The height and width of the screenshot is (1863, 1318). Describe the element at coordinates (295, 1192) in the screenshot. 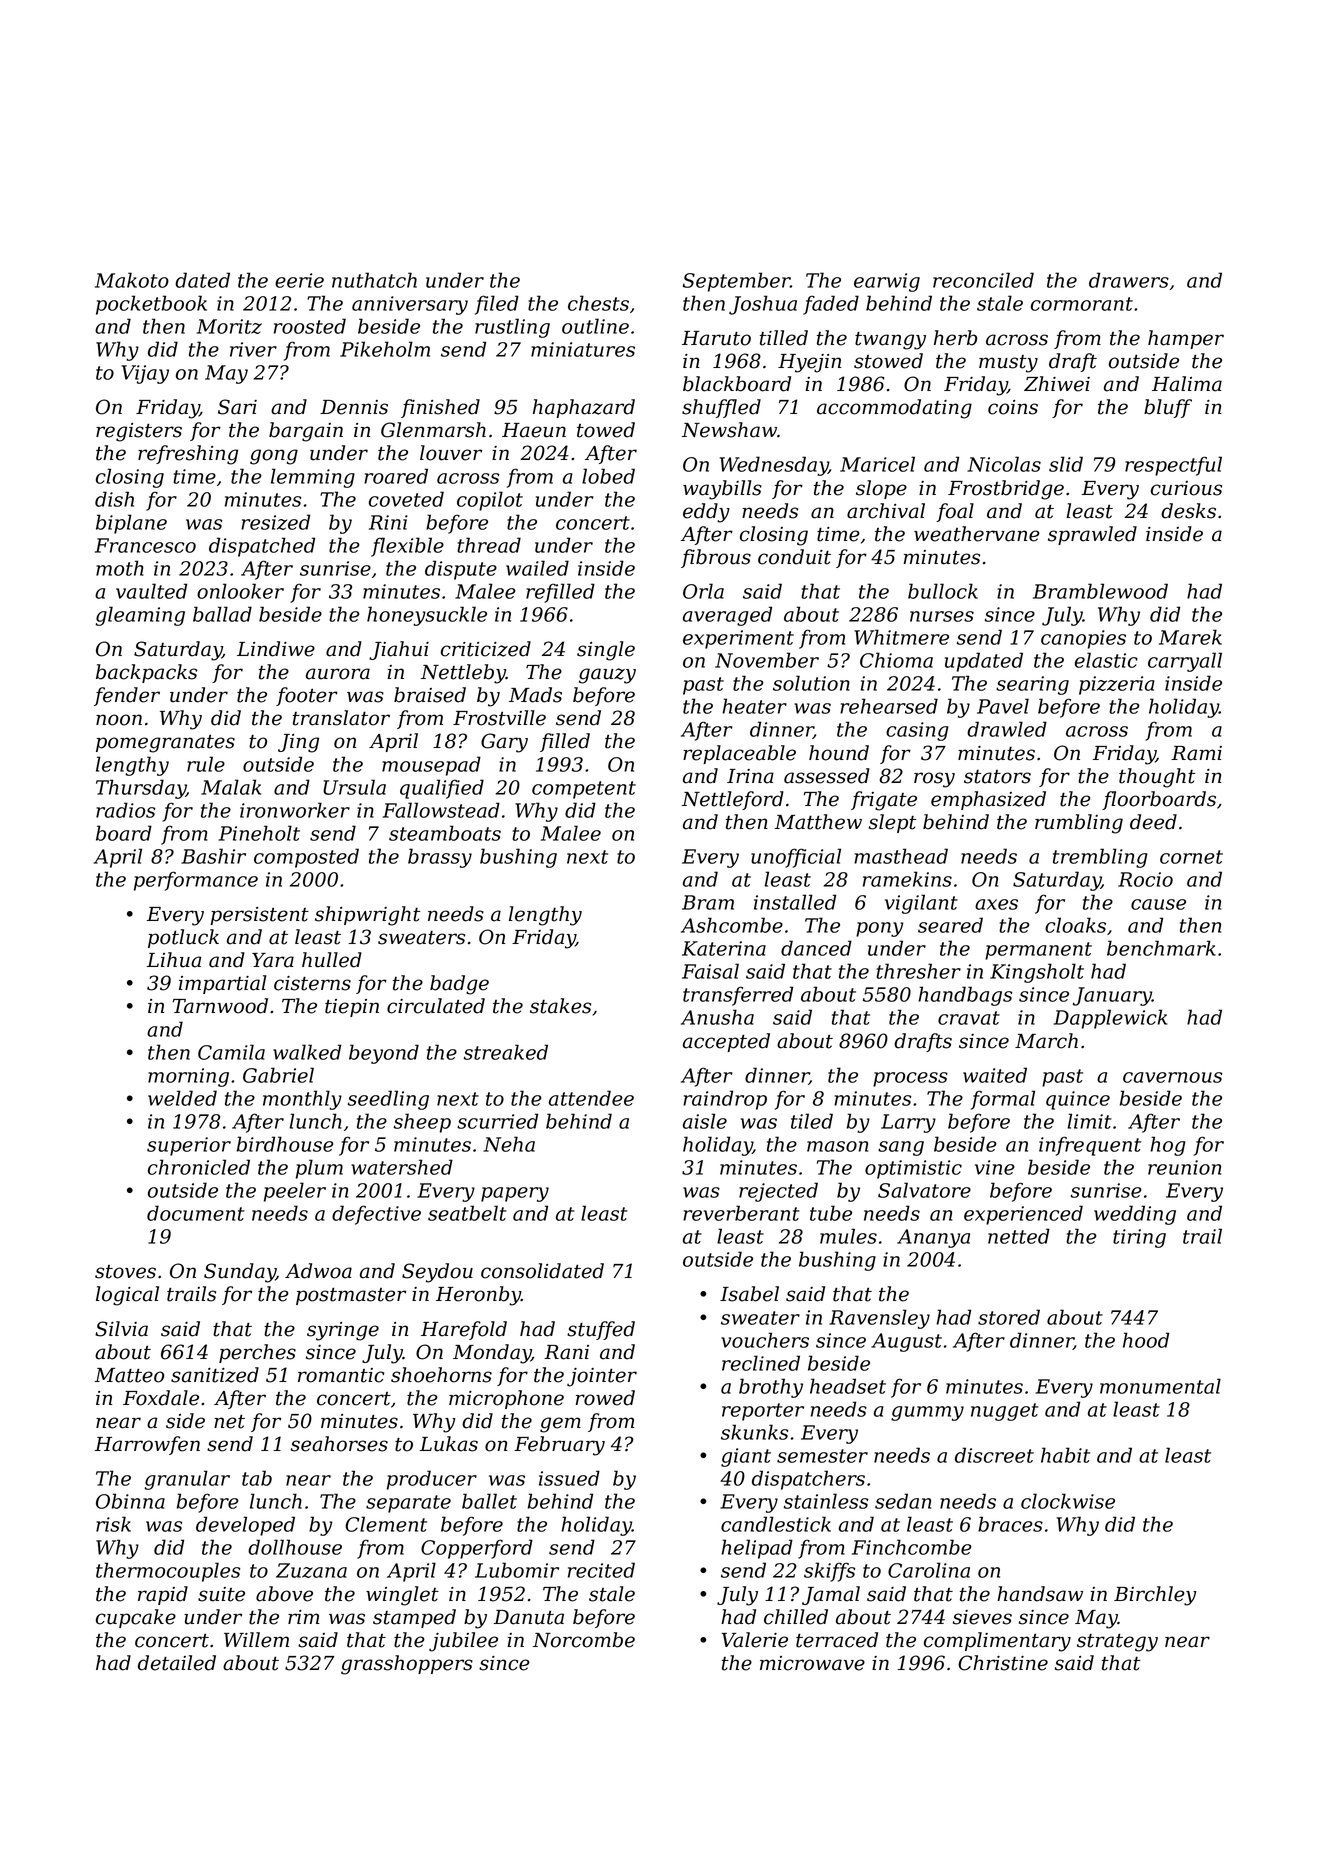

I see `peeler` at that location.
